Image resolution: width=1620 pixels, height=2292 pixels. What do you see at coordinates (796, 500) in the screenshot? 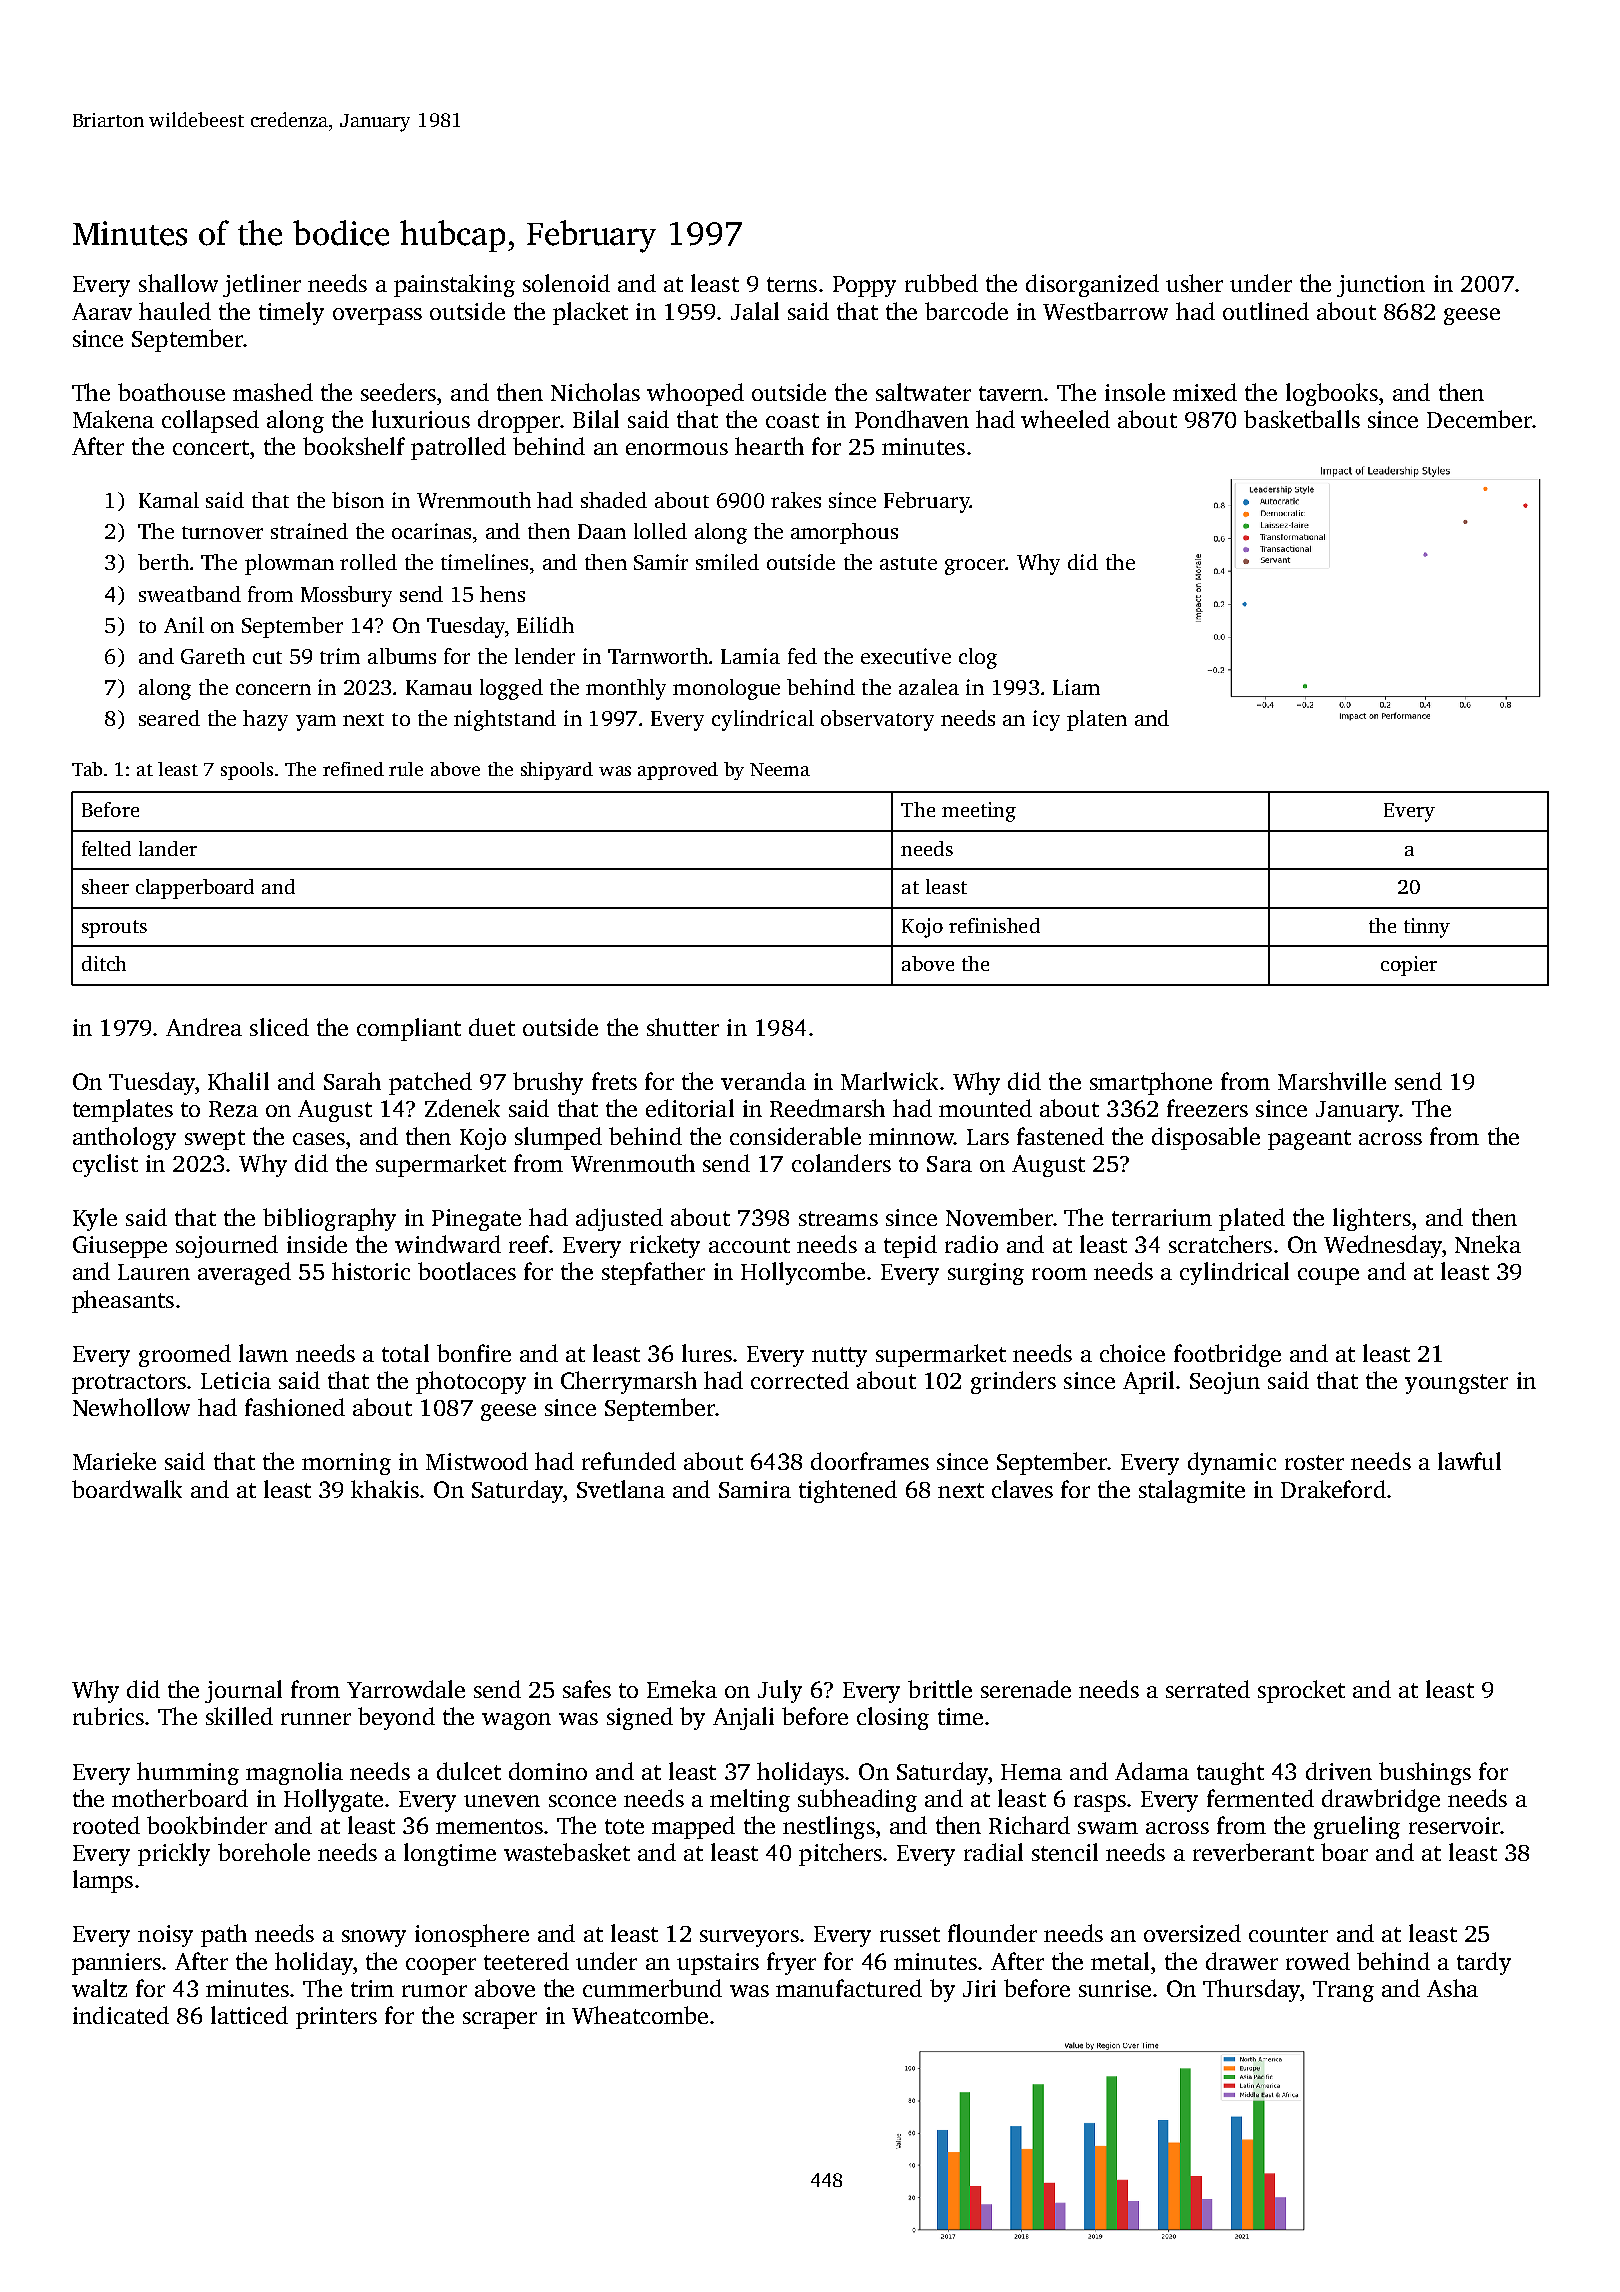
I see `rakes` at bounding box center [796, 500].
